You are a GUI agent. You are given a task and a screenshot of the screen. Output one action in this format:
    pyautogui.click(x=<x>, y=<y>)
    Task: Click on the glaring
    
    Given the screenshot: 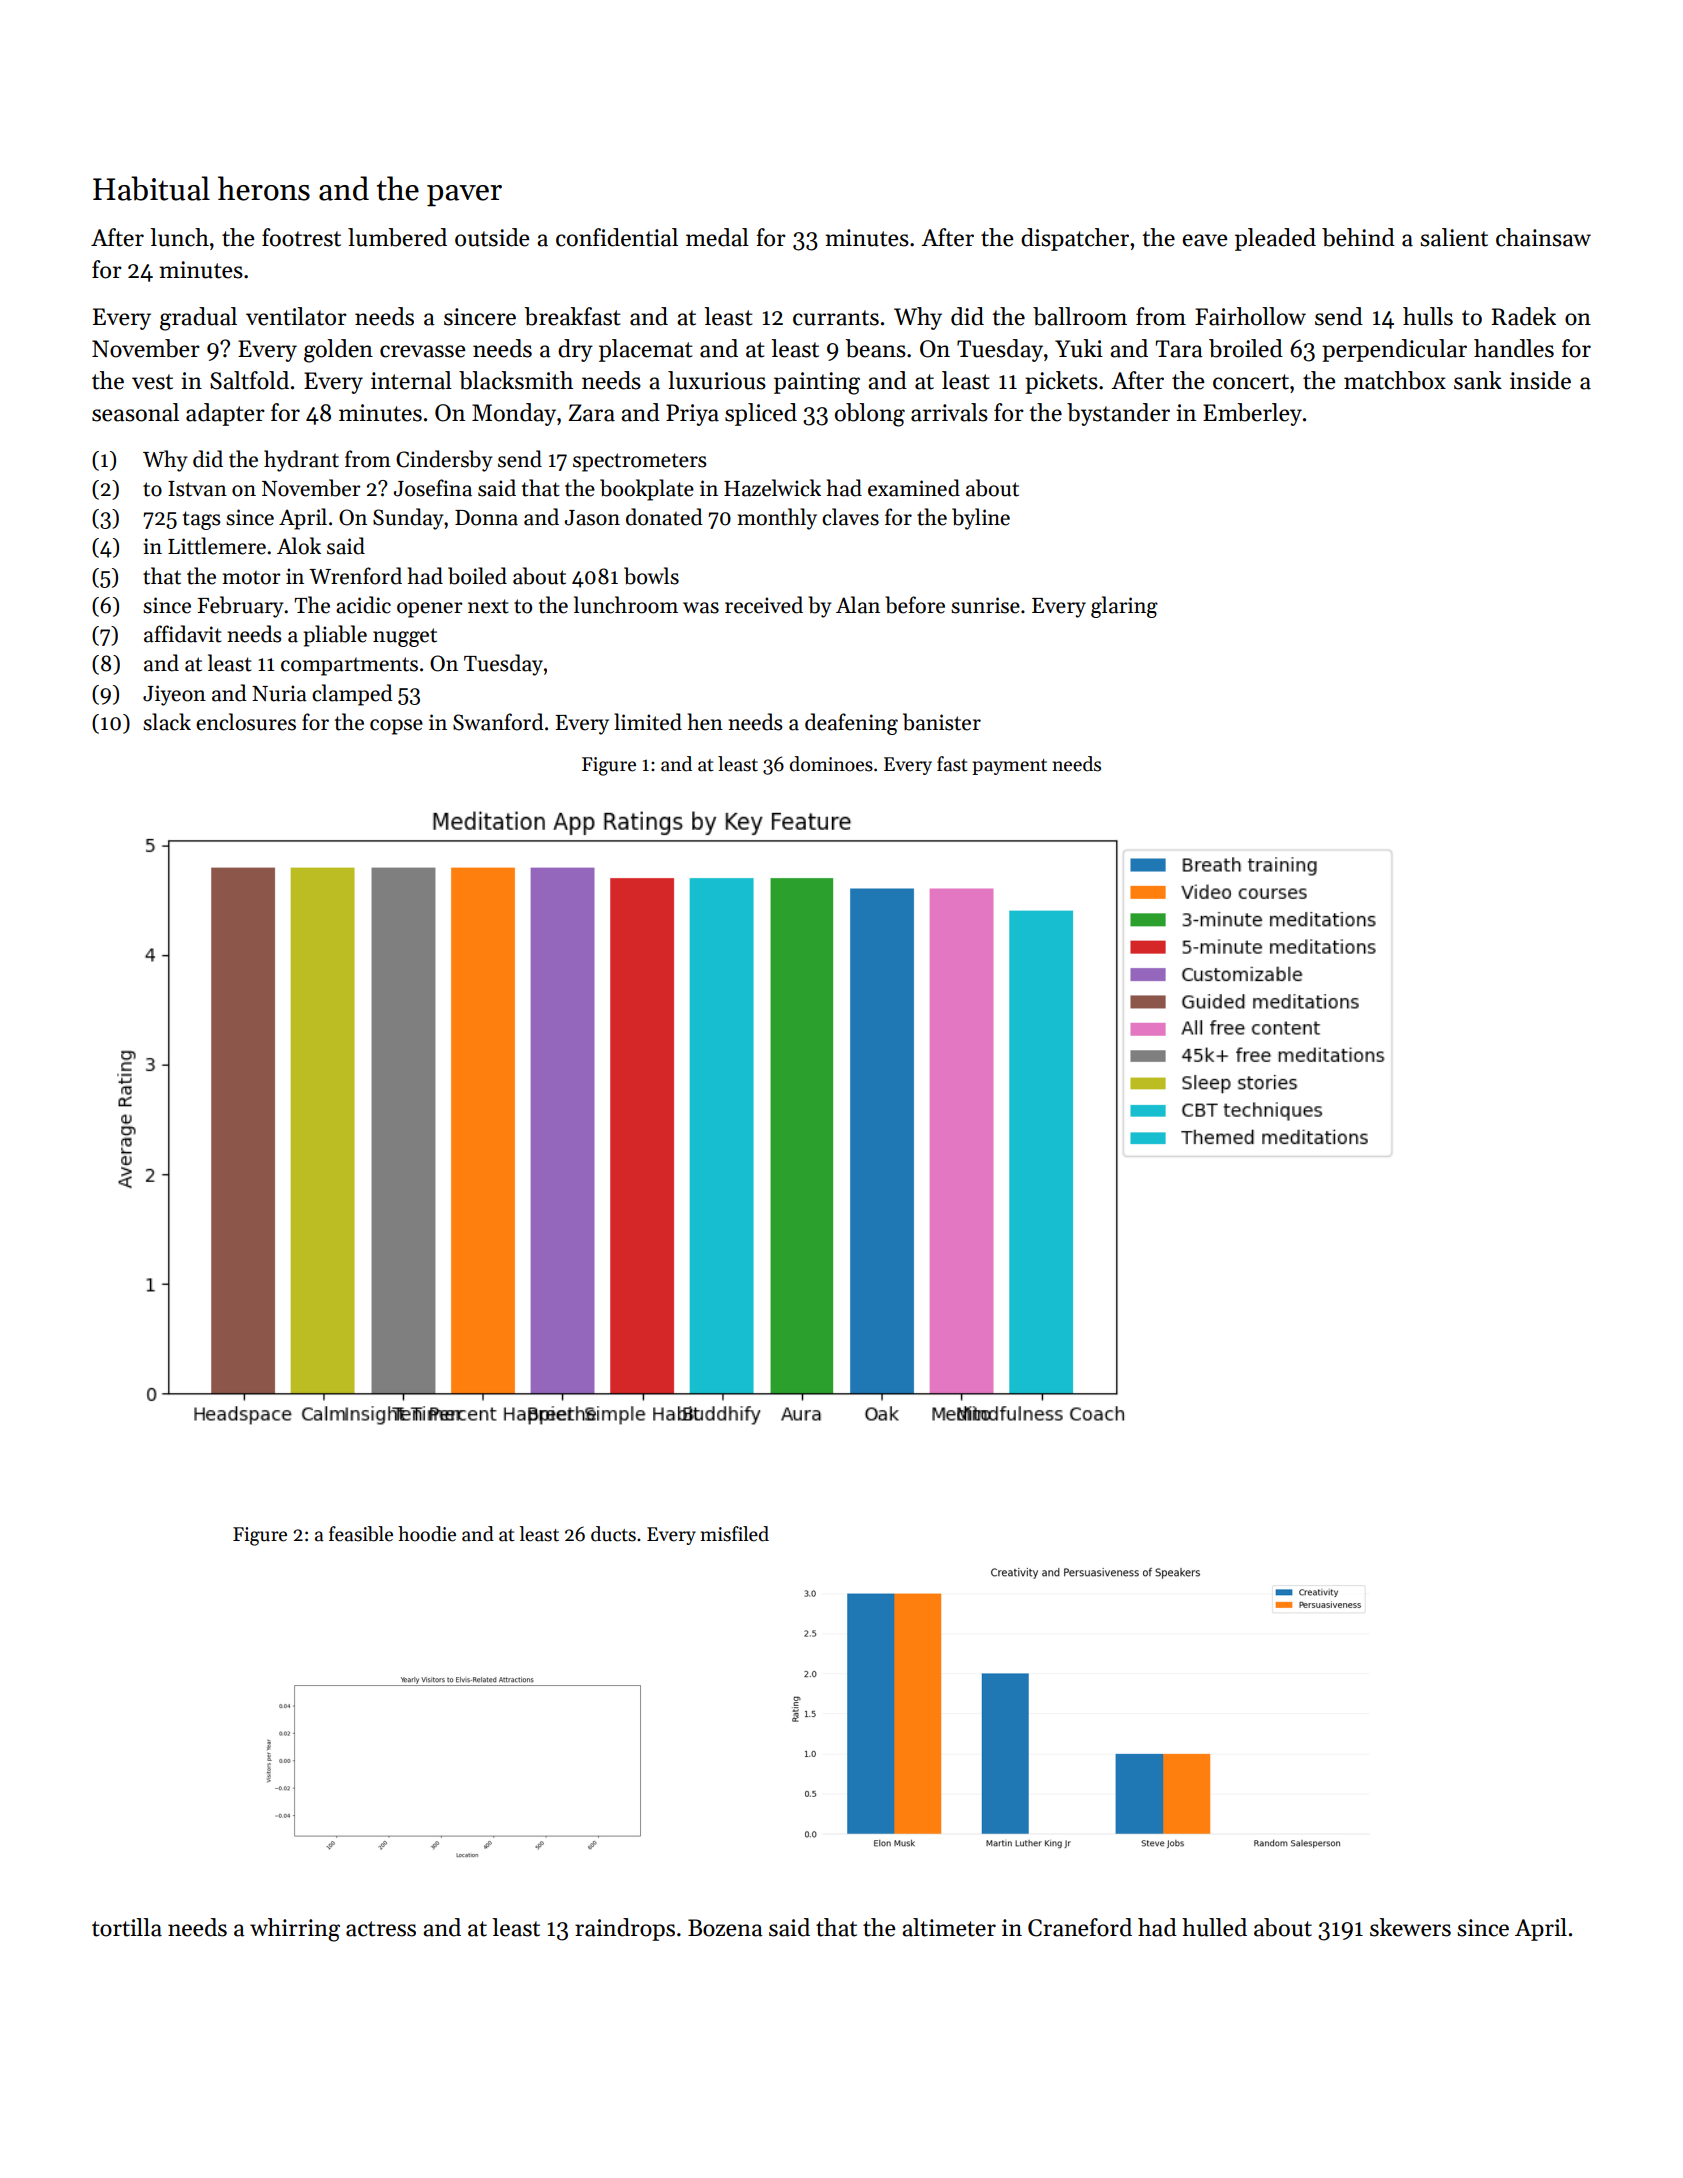 What is the action you would take?
    pyautogui.click(x=1124, y=607)
